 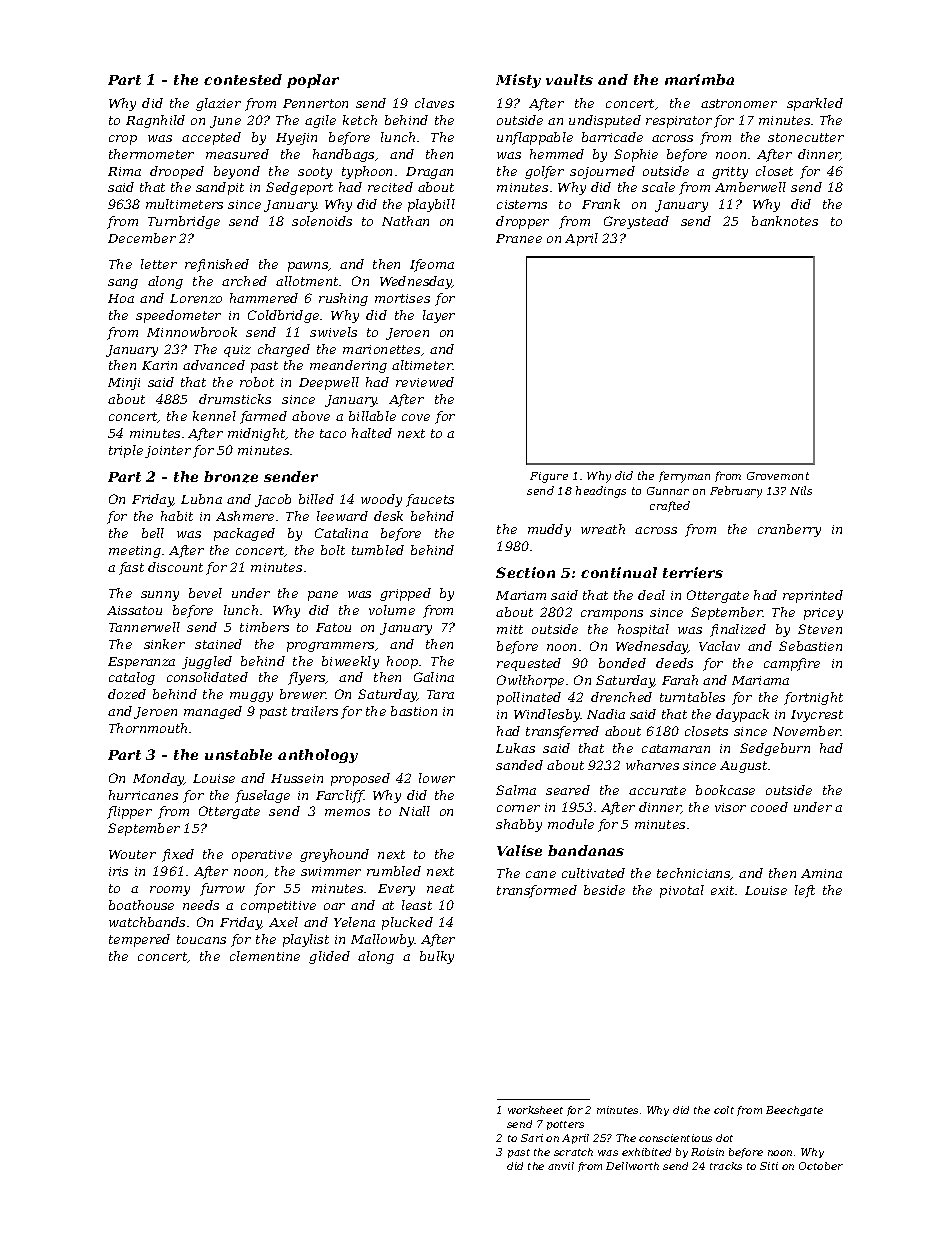 I want to click on refinished, so click(x=217, y=265).
